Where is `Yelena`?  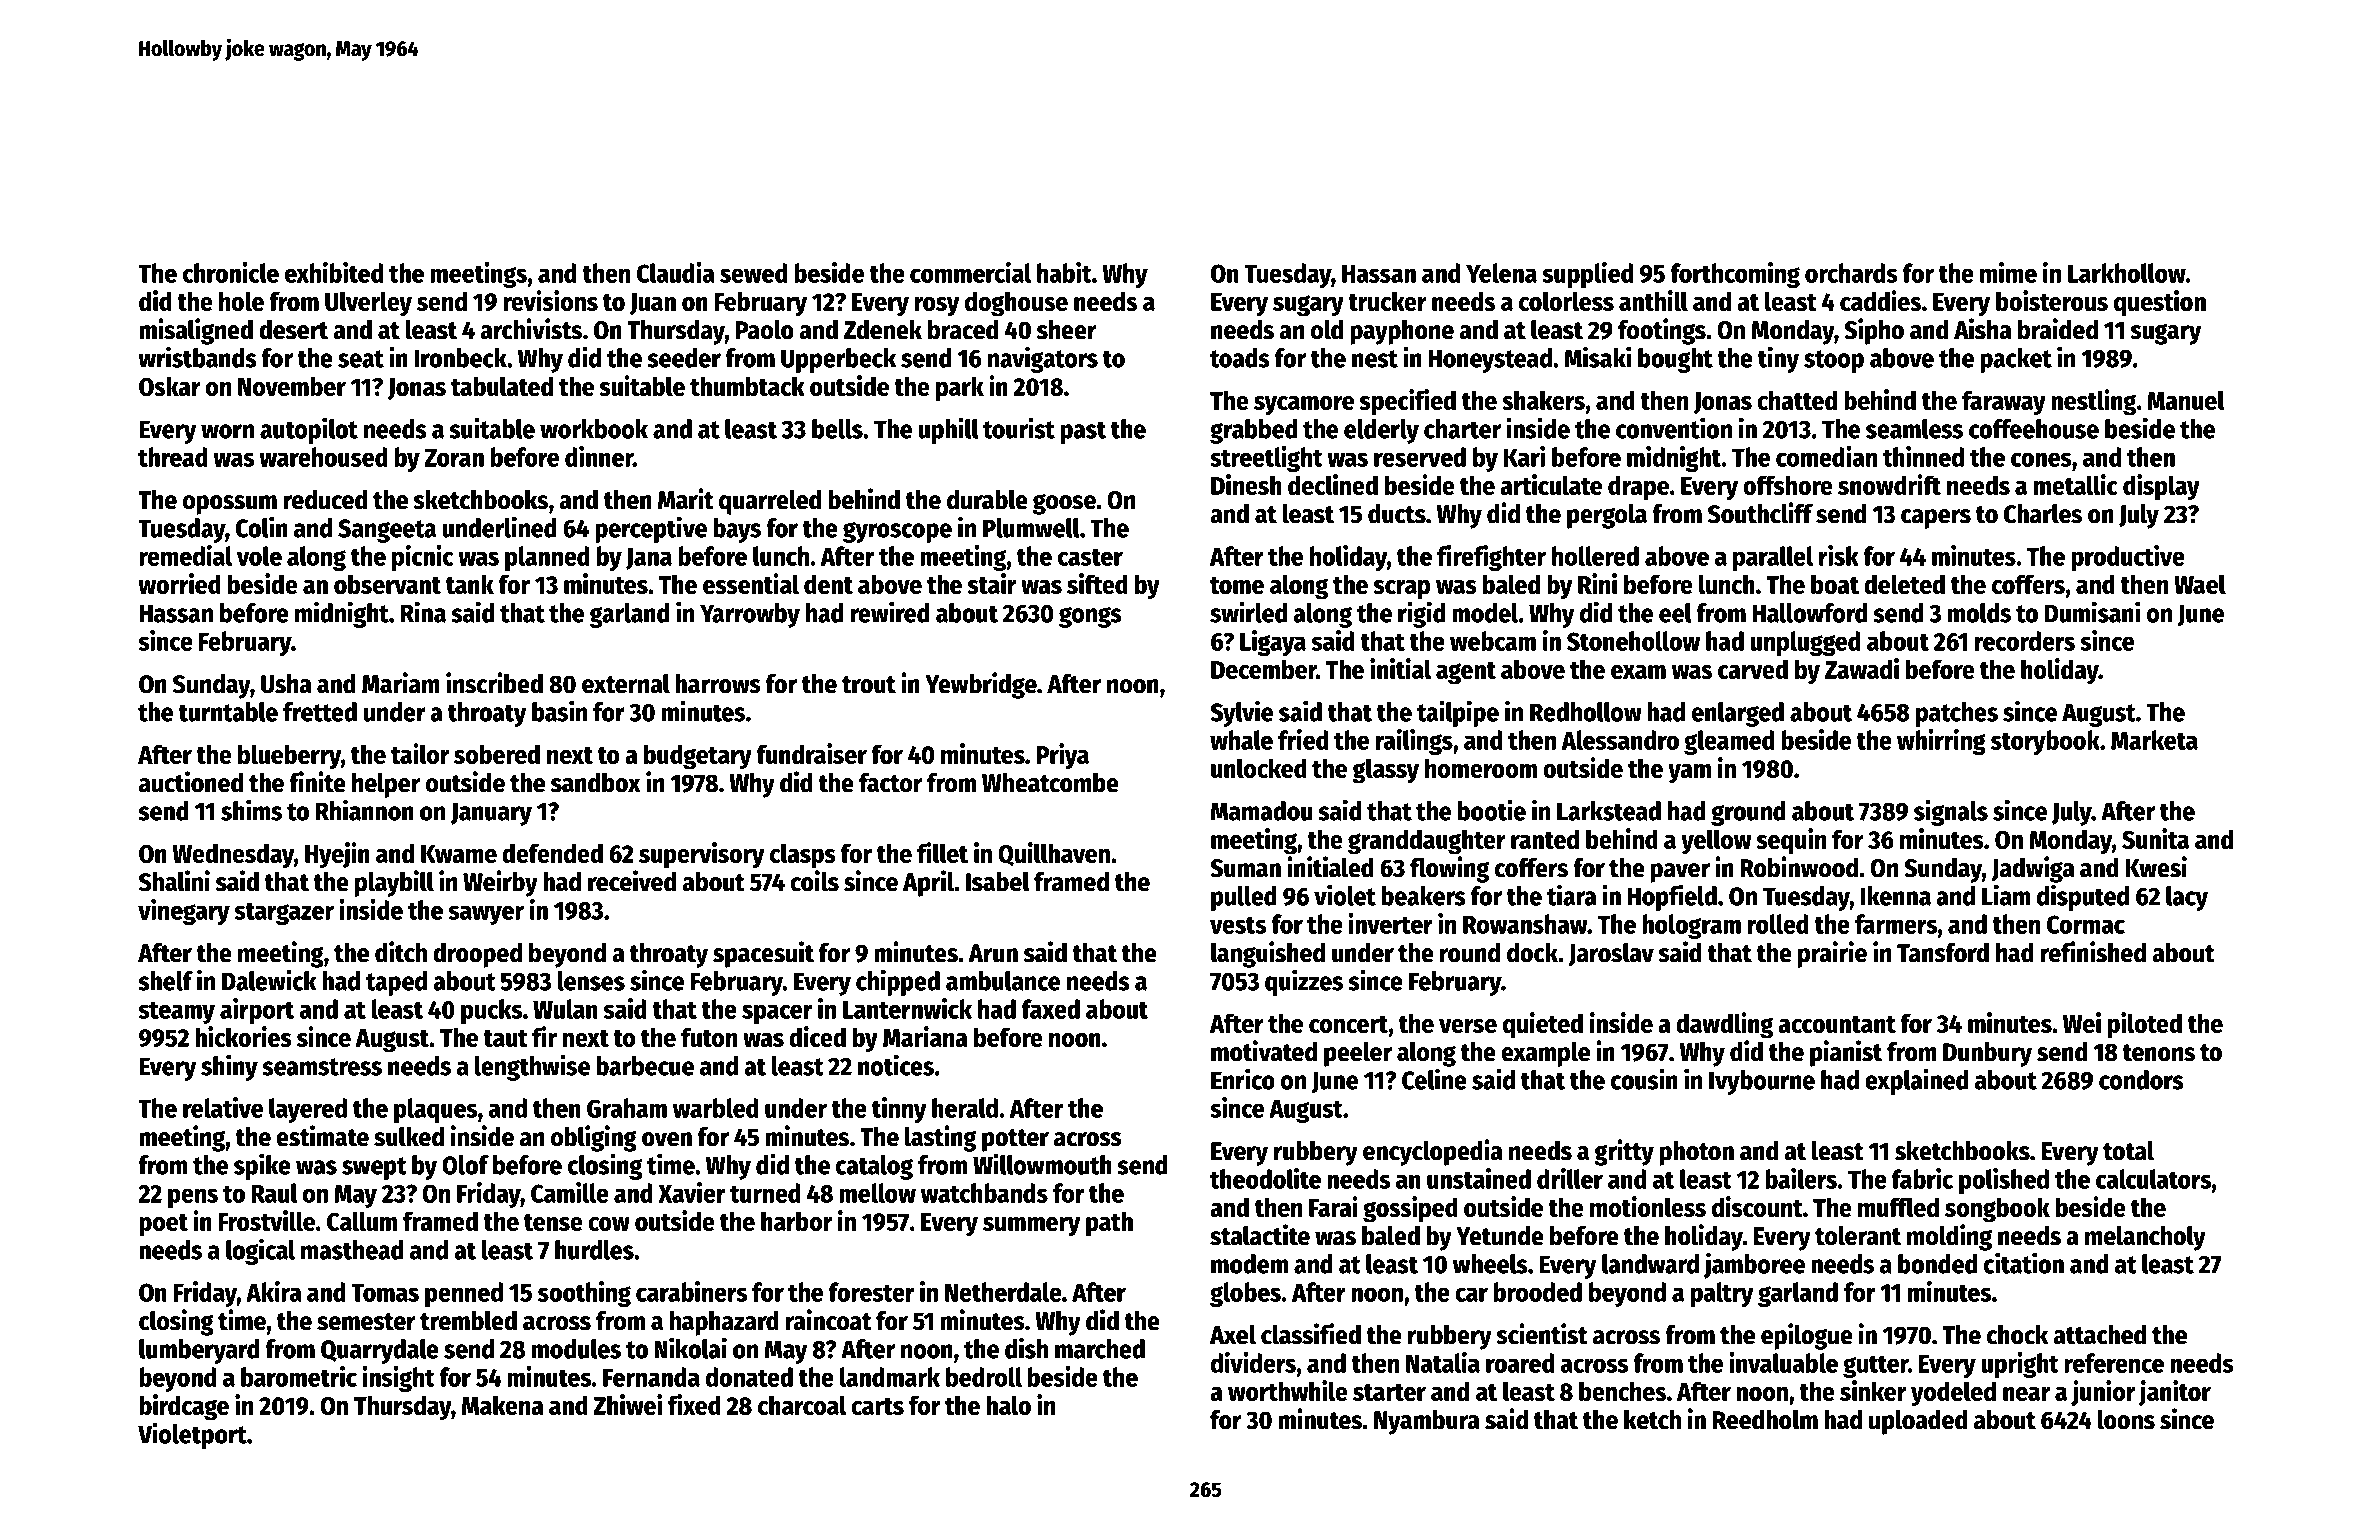 Yelena is located at coordinates (1501, 273).
